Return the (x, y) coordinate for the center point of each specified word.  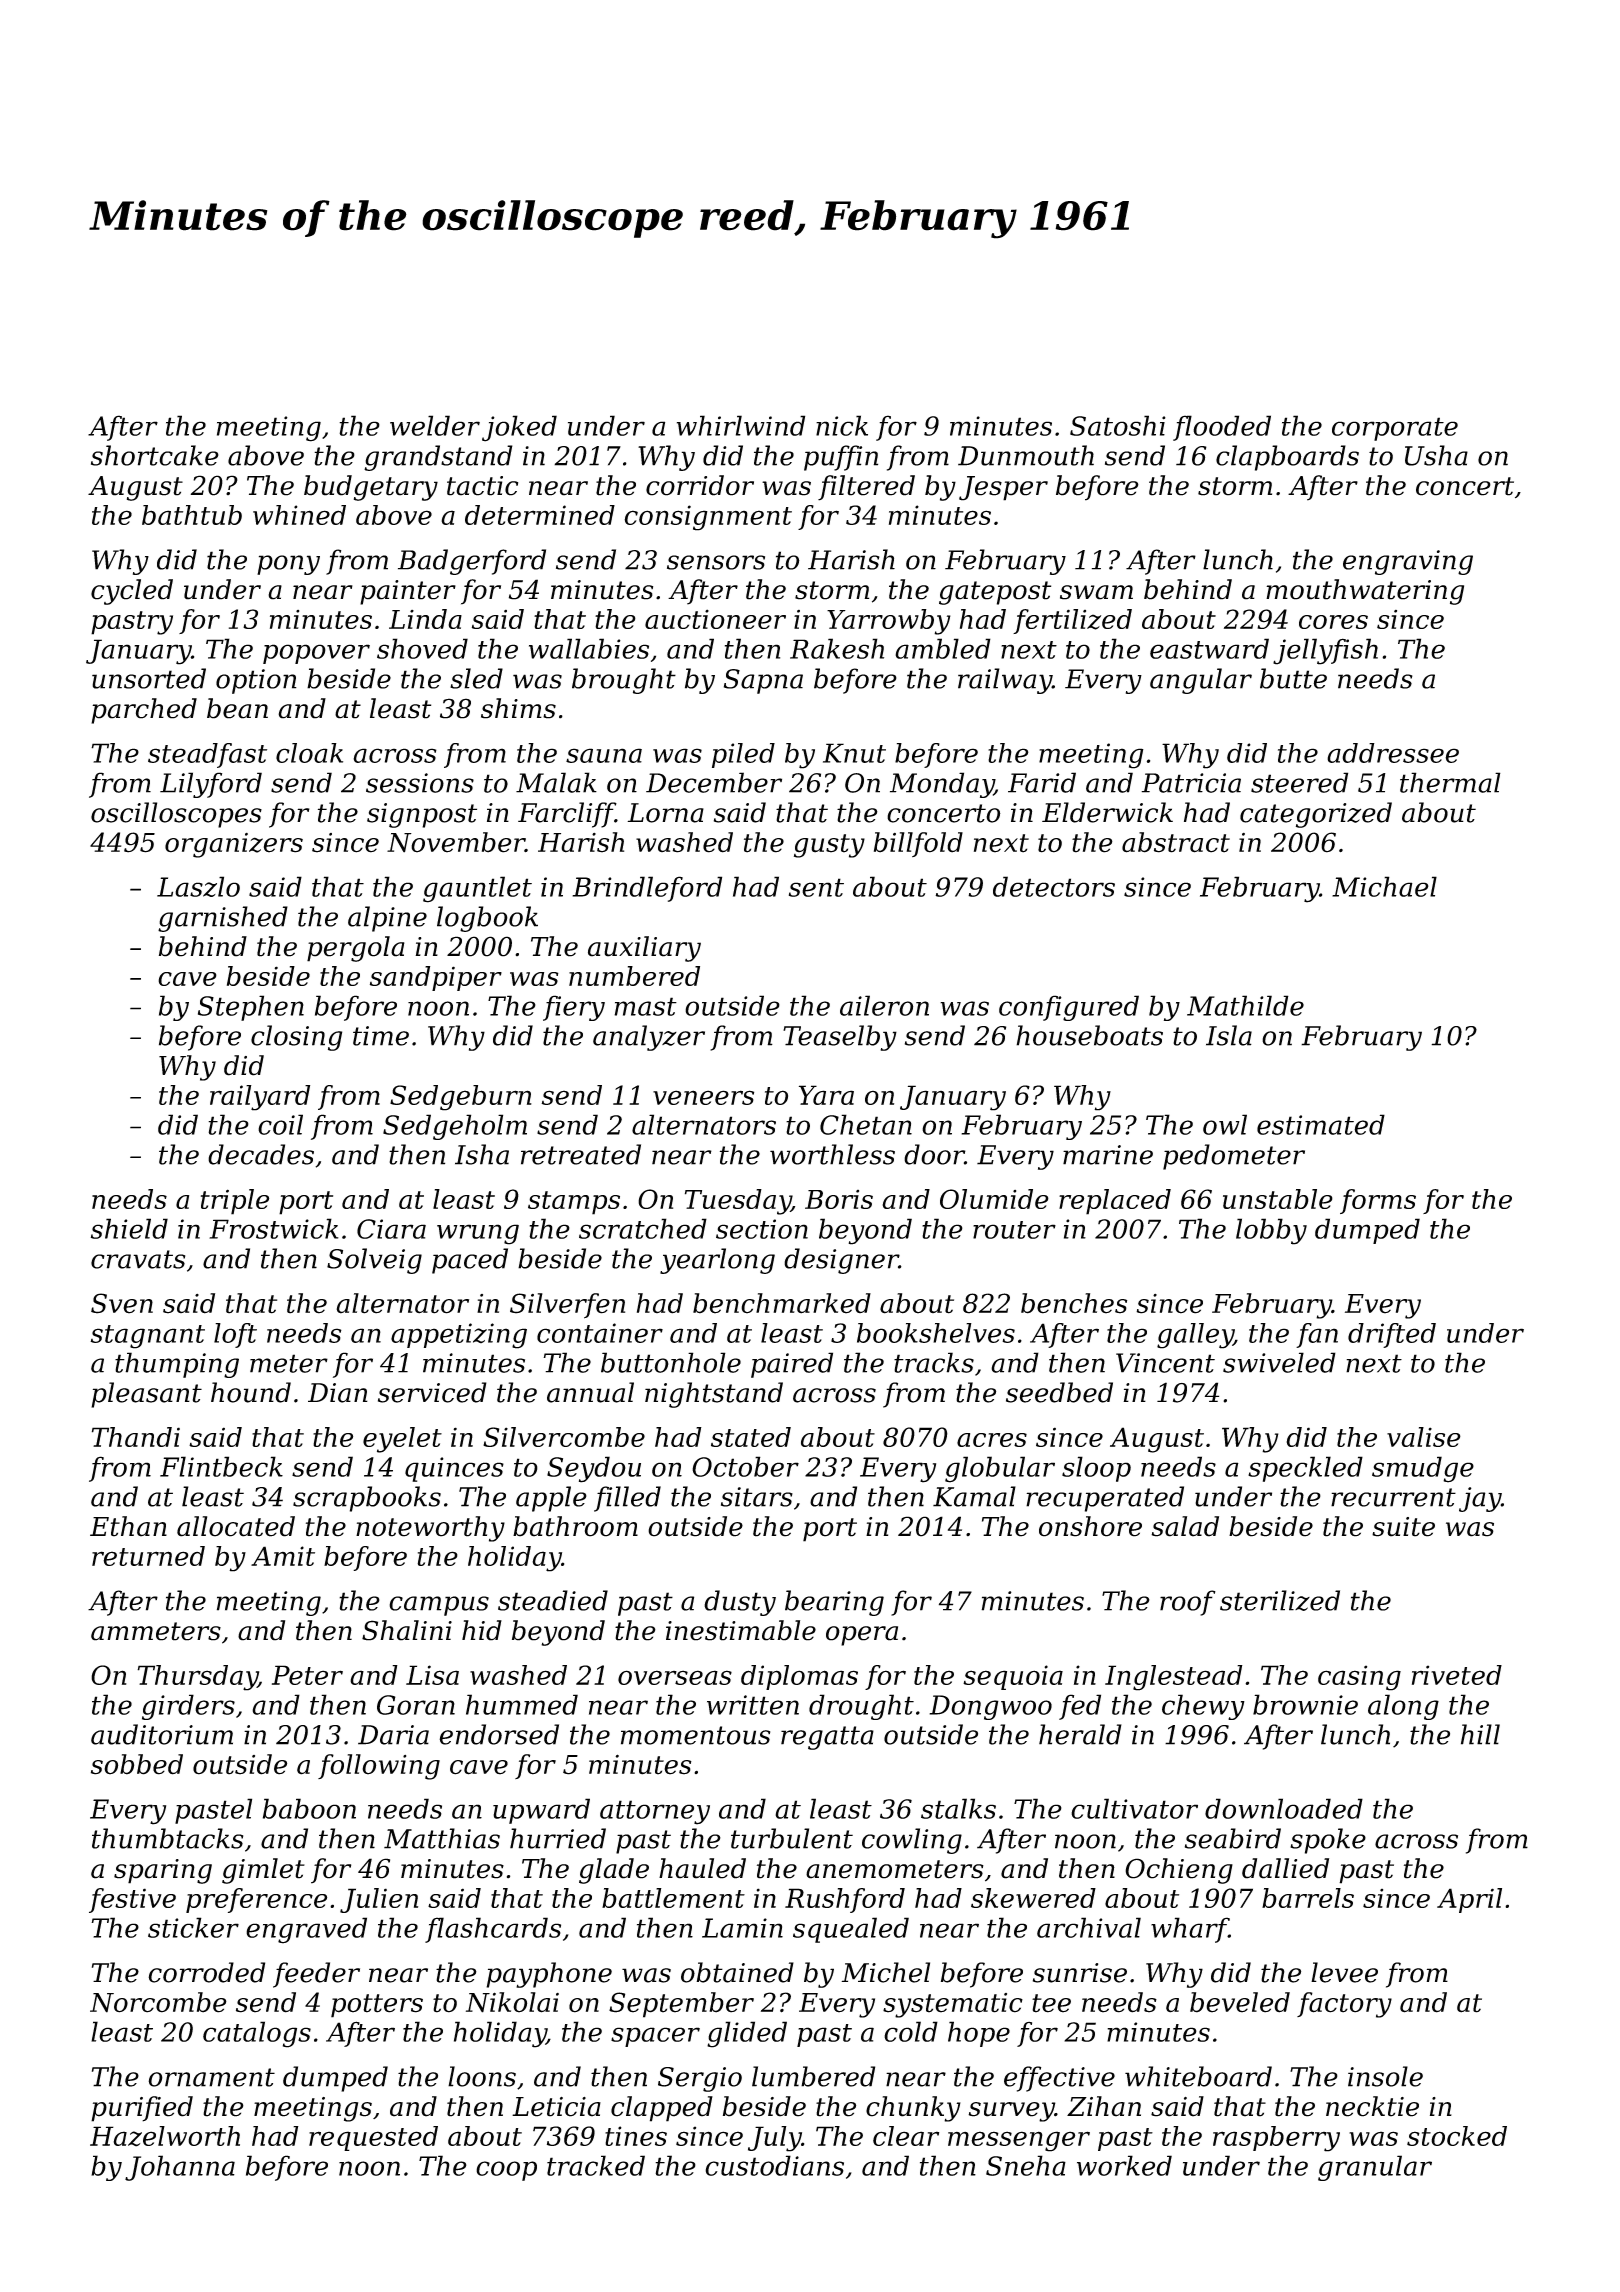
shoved (422, 648)
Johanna (180, 2168)
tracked (596, 2165)
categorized (1316, 815)
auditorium (162, 1734)
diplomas (799, 1677)
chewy (1203, 1707)
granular (1375, 2168)
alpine (387, 919)
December (714, 782)
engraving (1408, 562)
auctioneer (715, 619)
